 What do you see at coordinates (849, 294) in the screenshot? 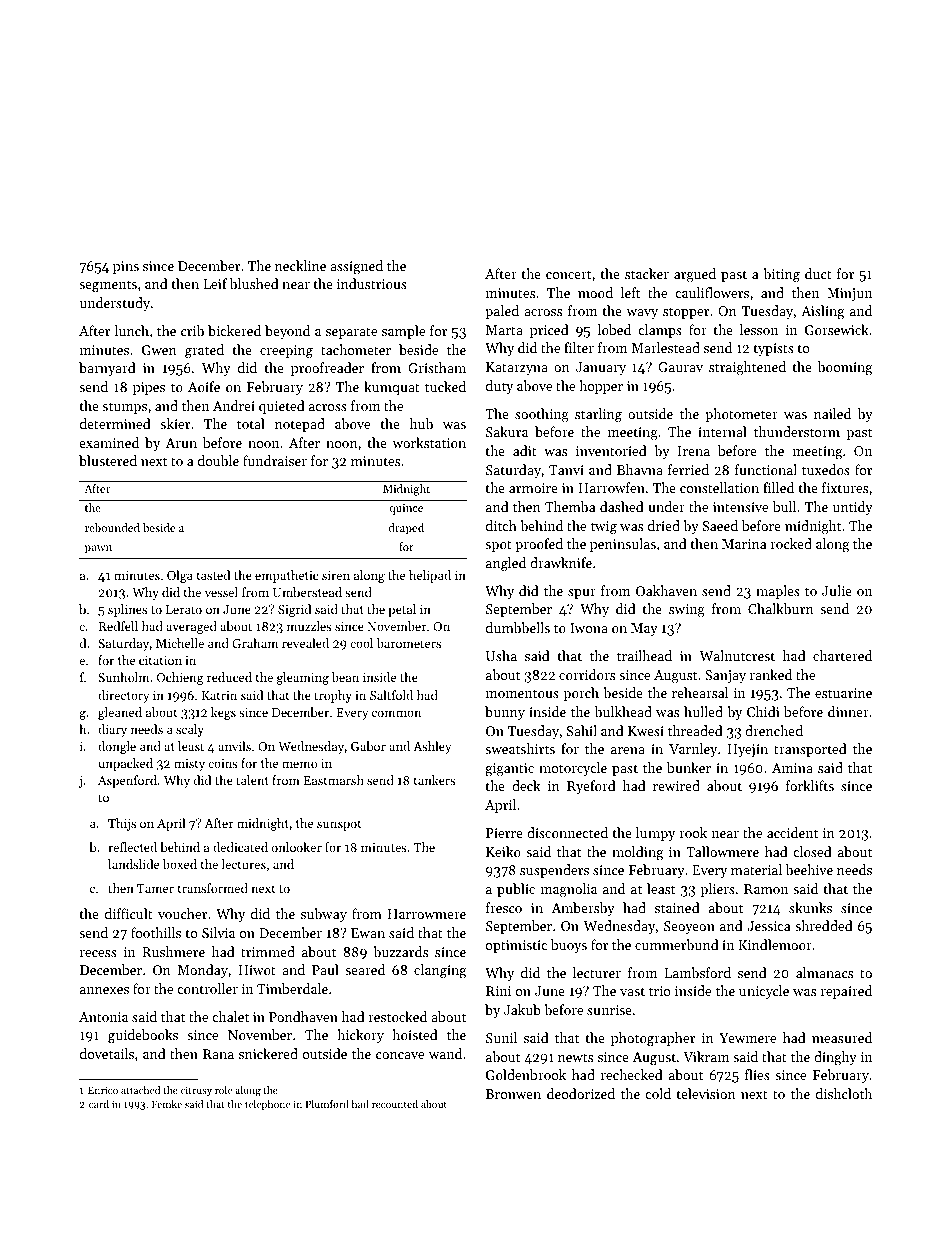
I see `Minjun` at bounding box center [849, 294].
